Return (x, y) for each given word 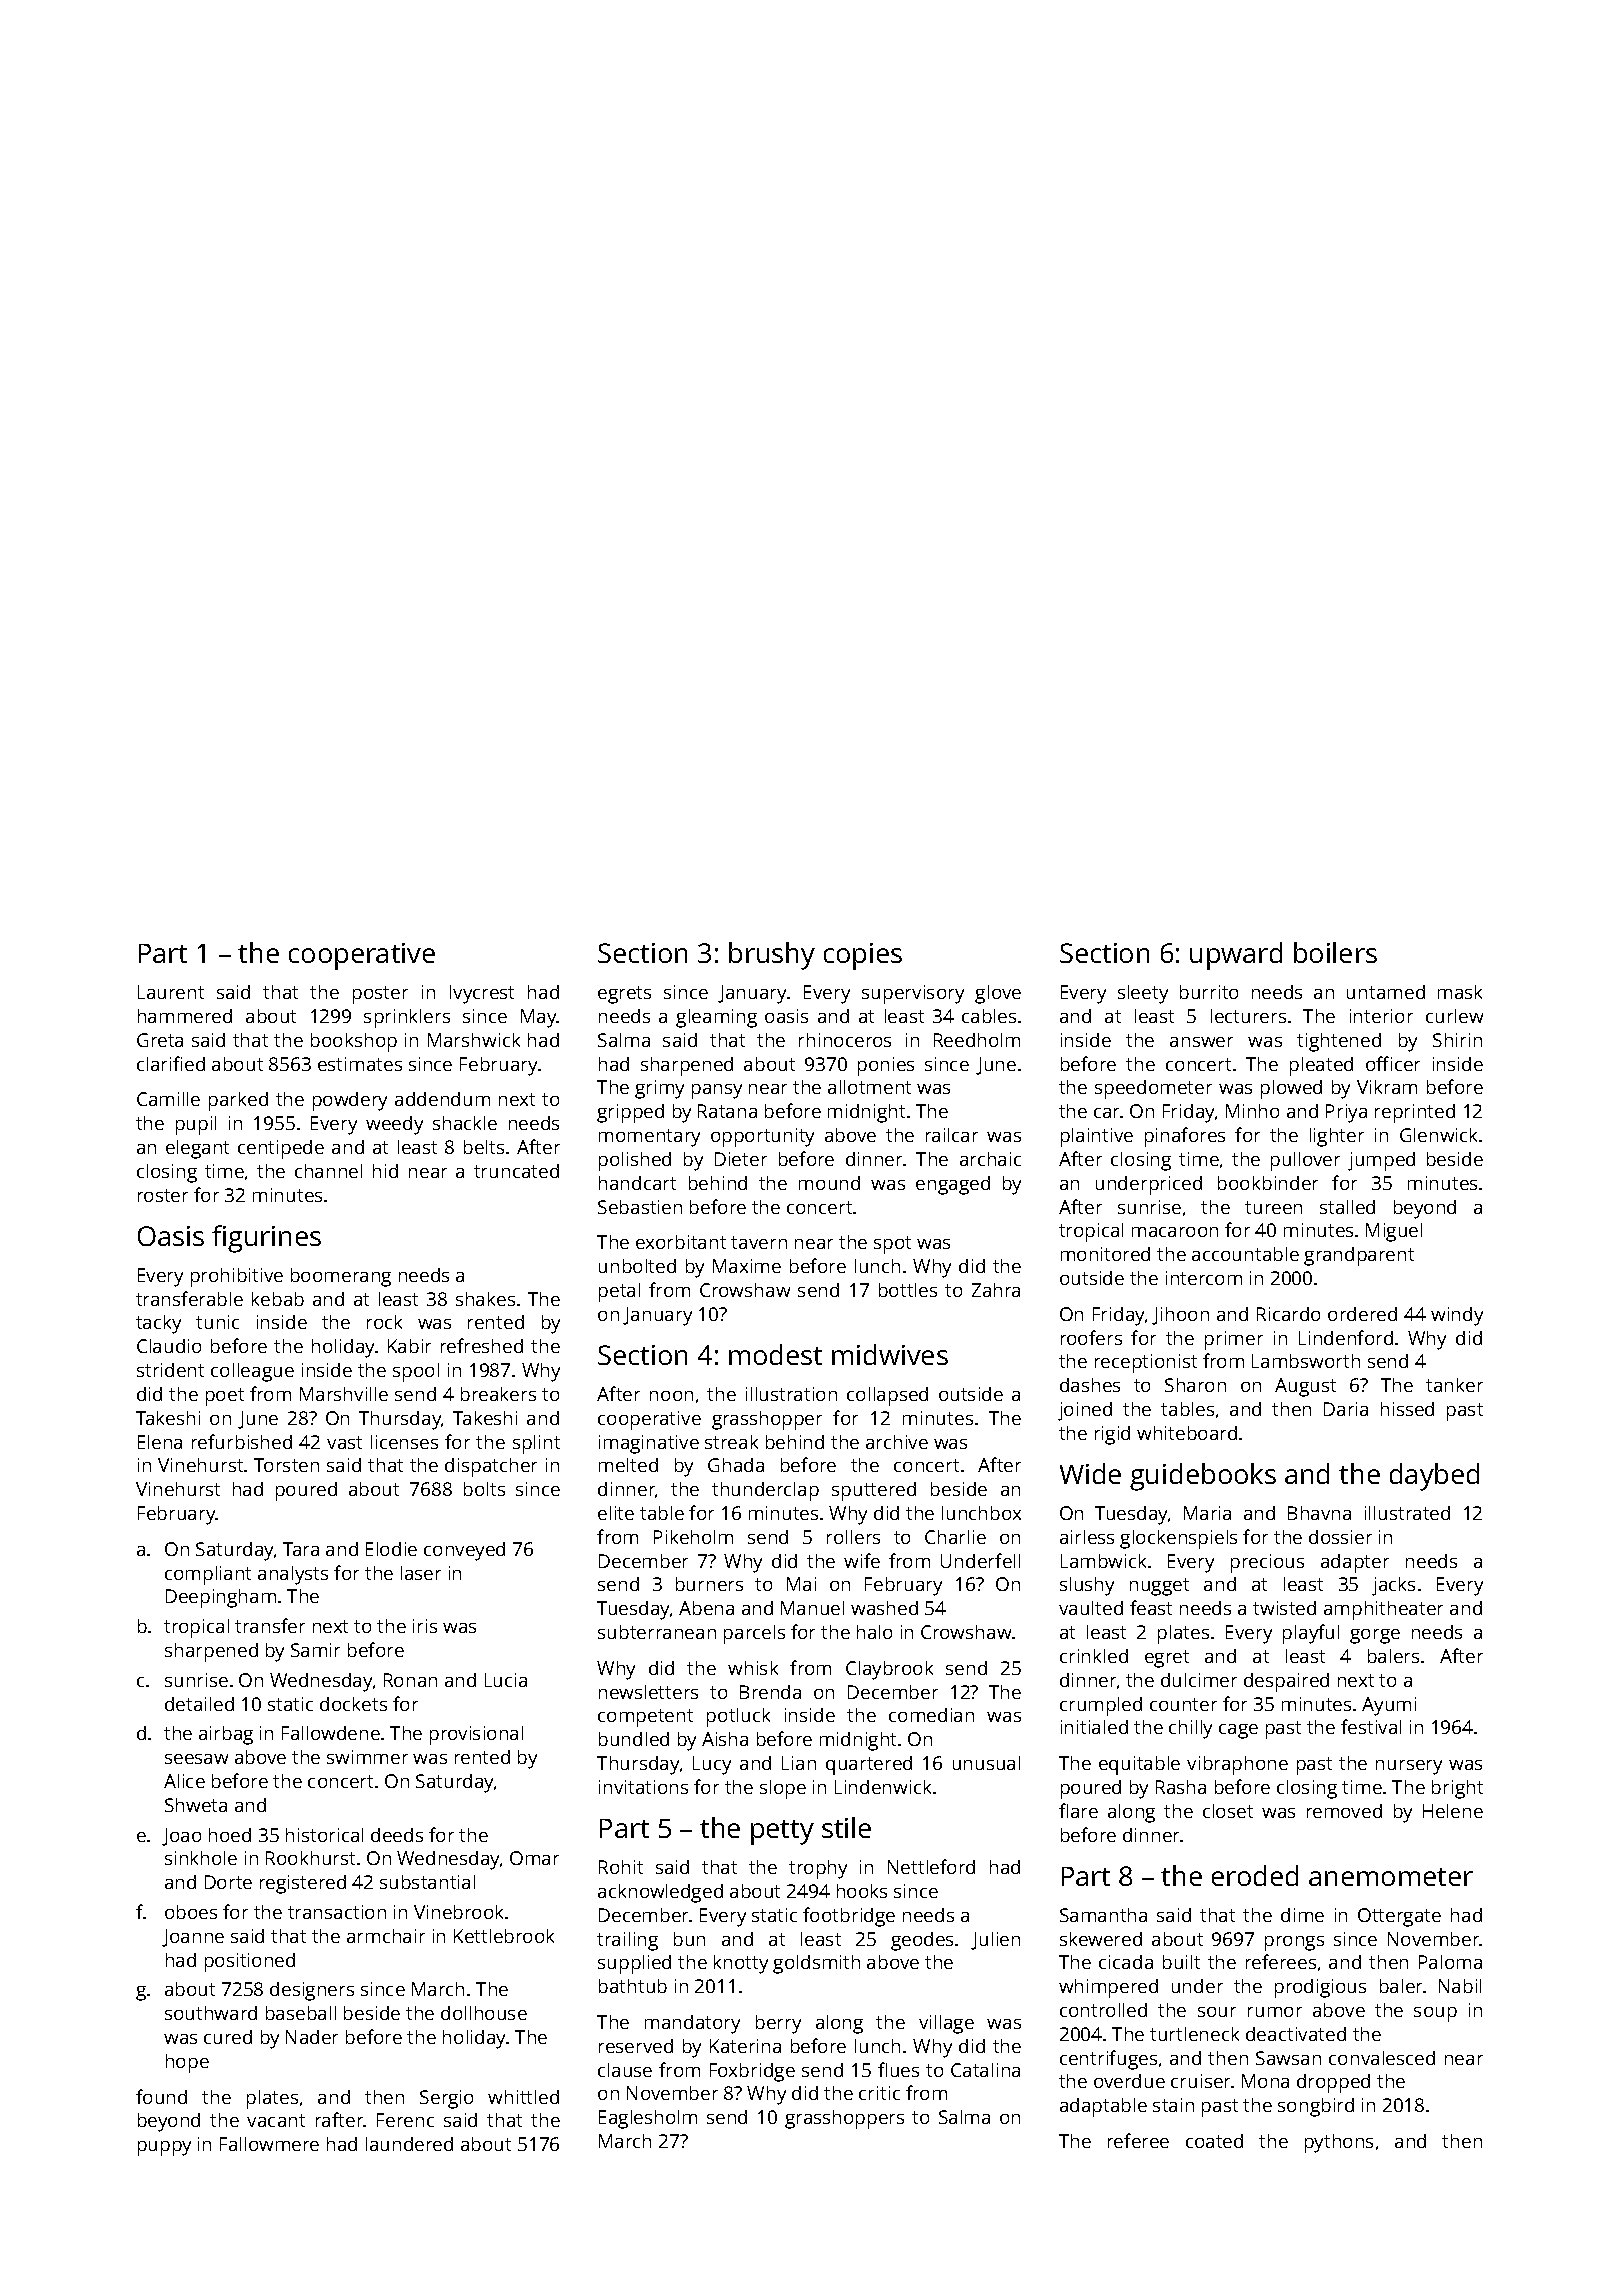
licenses (404, 1442)
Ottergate (1399, 1917)
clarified (171, 1063)
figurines (266, 1239)
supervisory (913, 994)
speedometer (1153, 1089)
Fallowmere (269, 2144)
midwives (890, 1354)
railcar (952, 1135)
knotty (741, 1964)
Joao (181, 1837)
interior (1381, 1016)
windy (1457, 1316)
